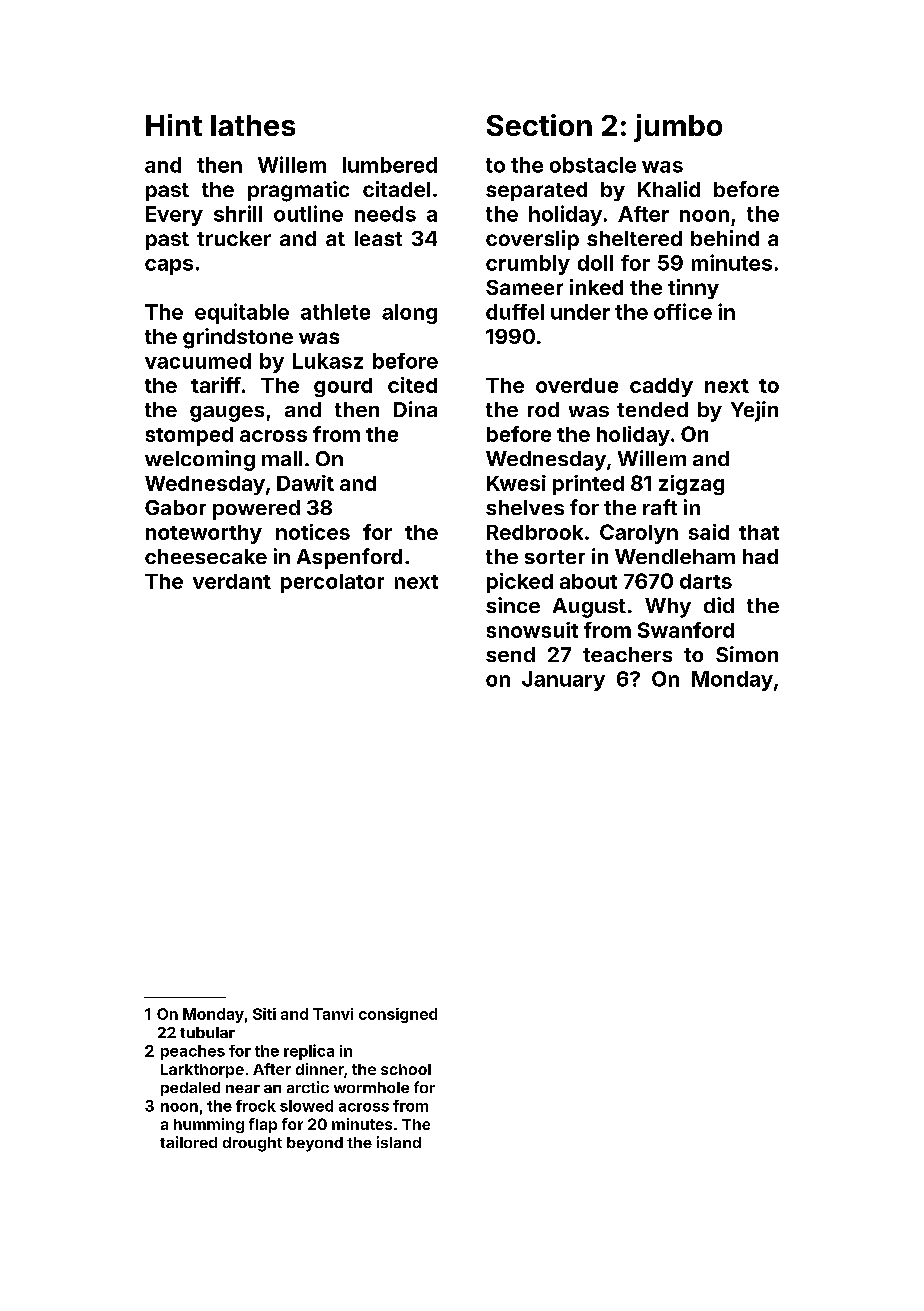  Describe the element at coordinates (188, 1142) in the page. I see `tailored` at that location.
